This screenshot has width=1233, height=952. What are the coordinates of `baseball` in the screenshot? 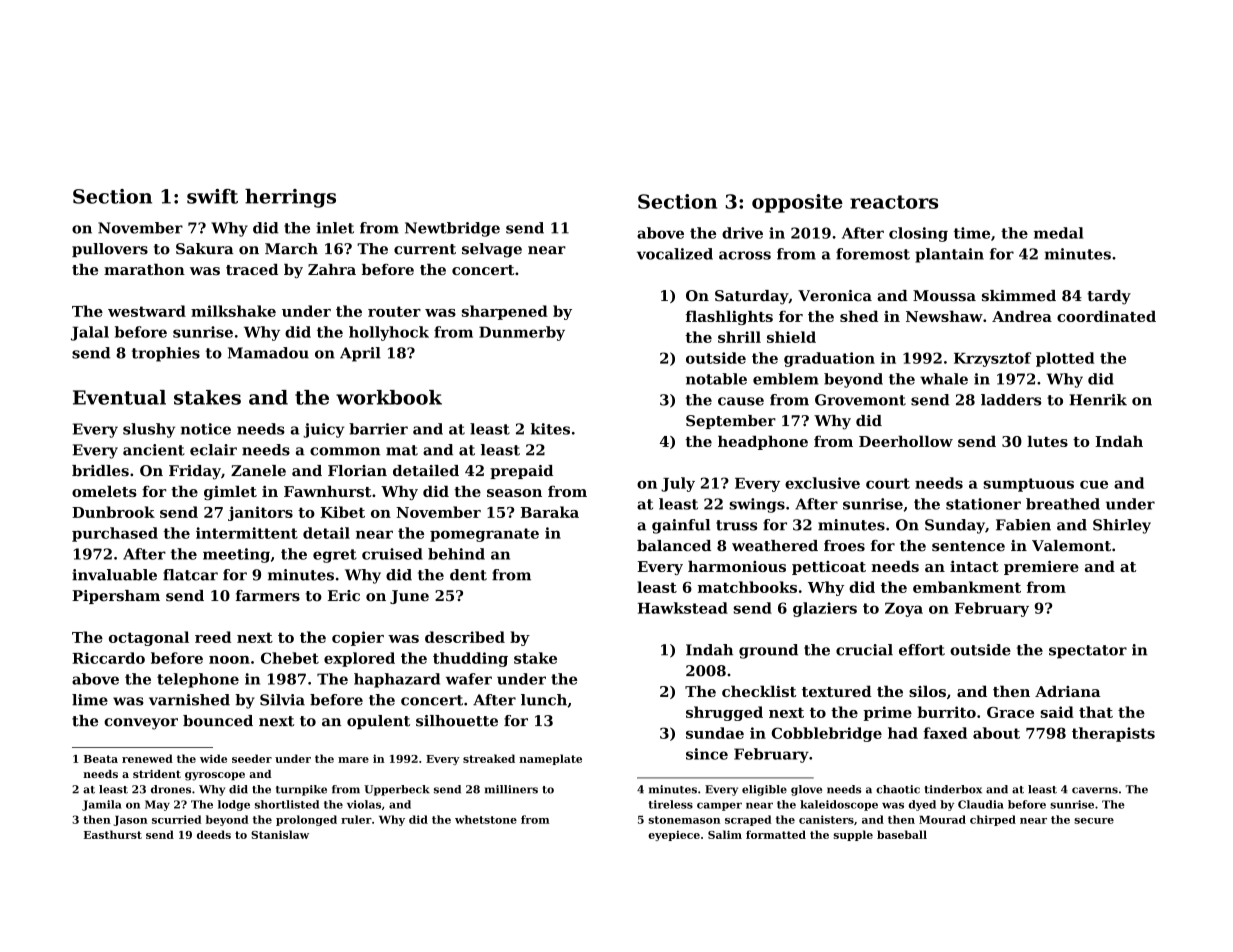 It's located at (902, 834).
